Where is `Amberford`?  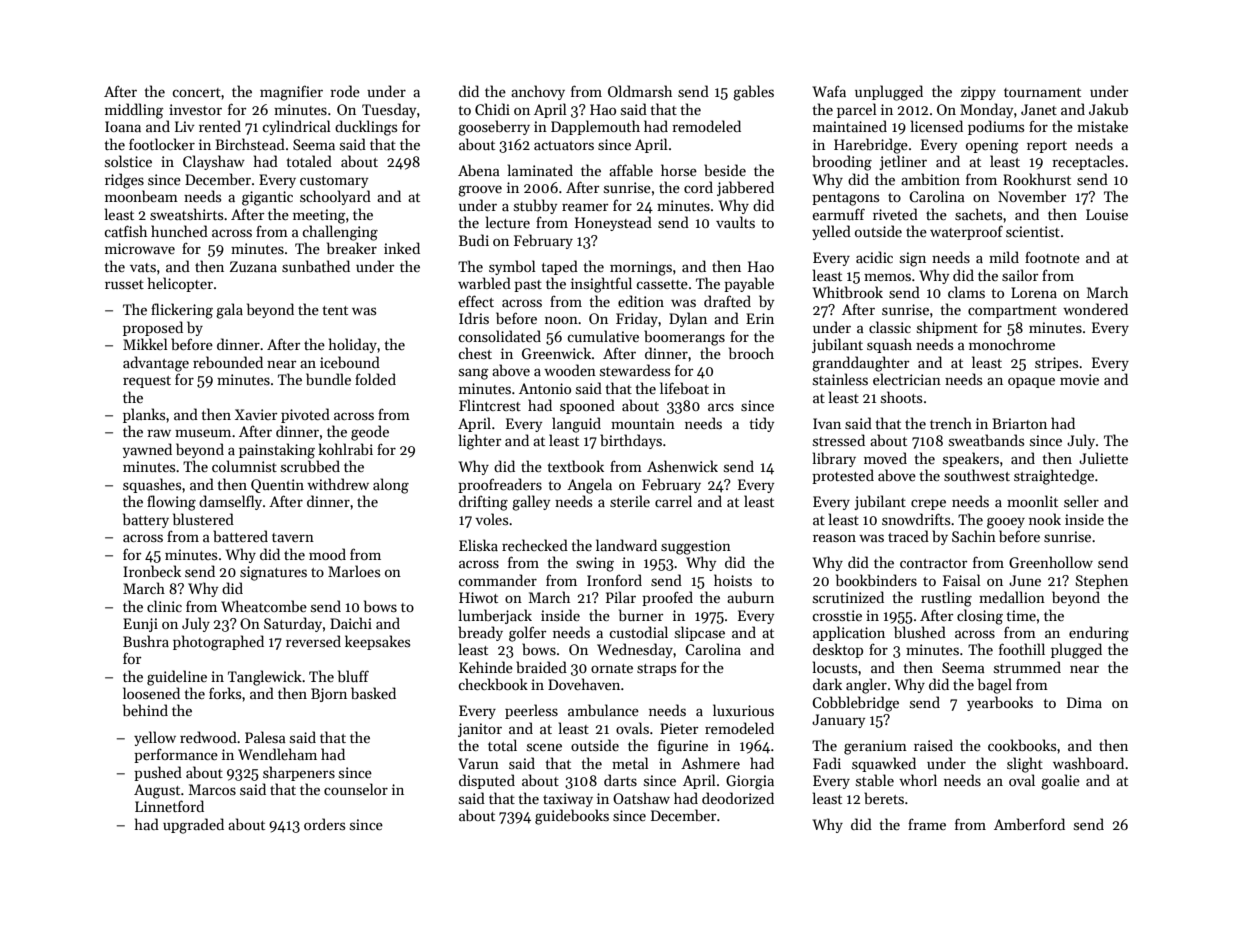 Amberford is located at coordinates (1029, 824).
